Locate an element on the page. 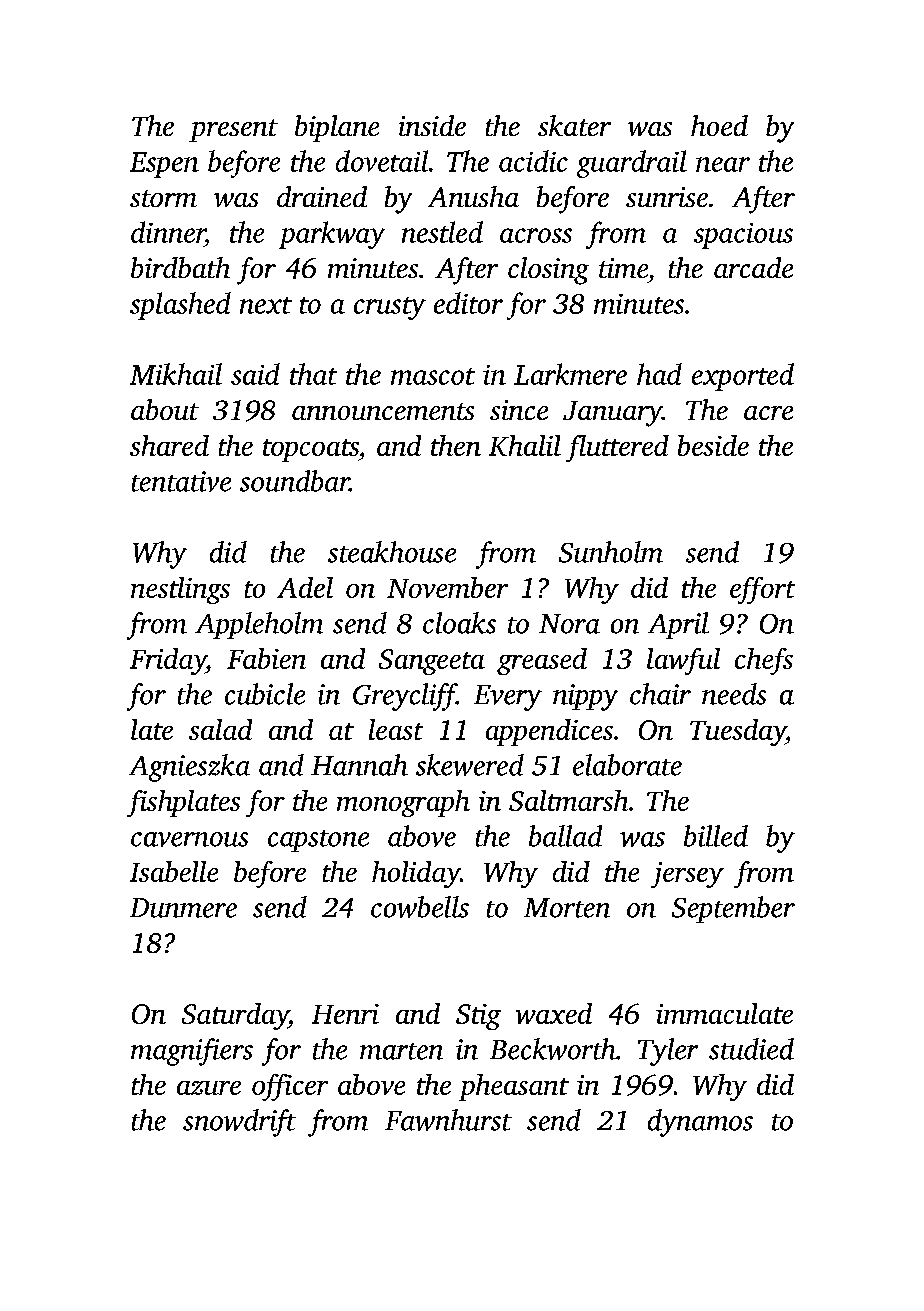 Image resolution: width=924 pixels, height=1311 pixels. September is located at coordinates (733, 909).
